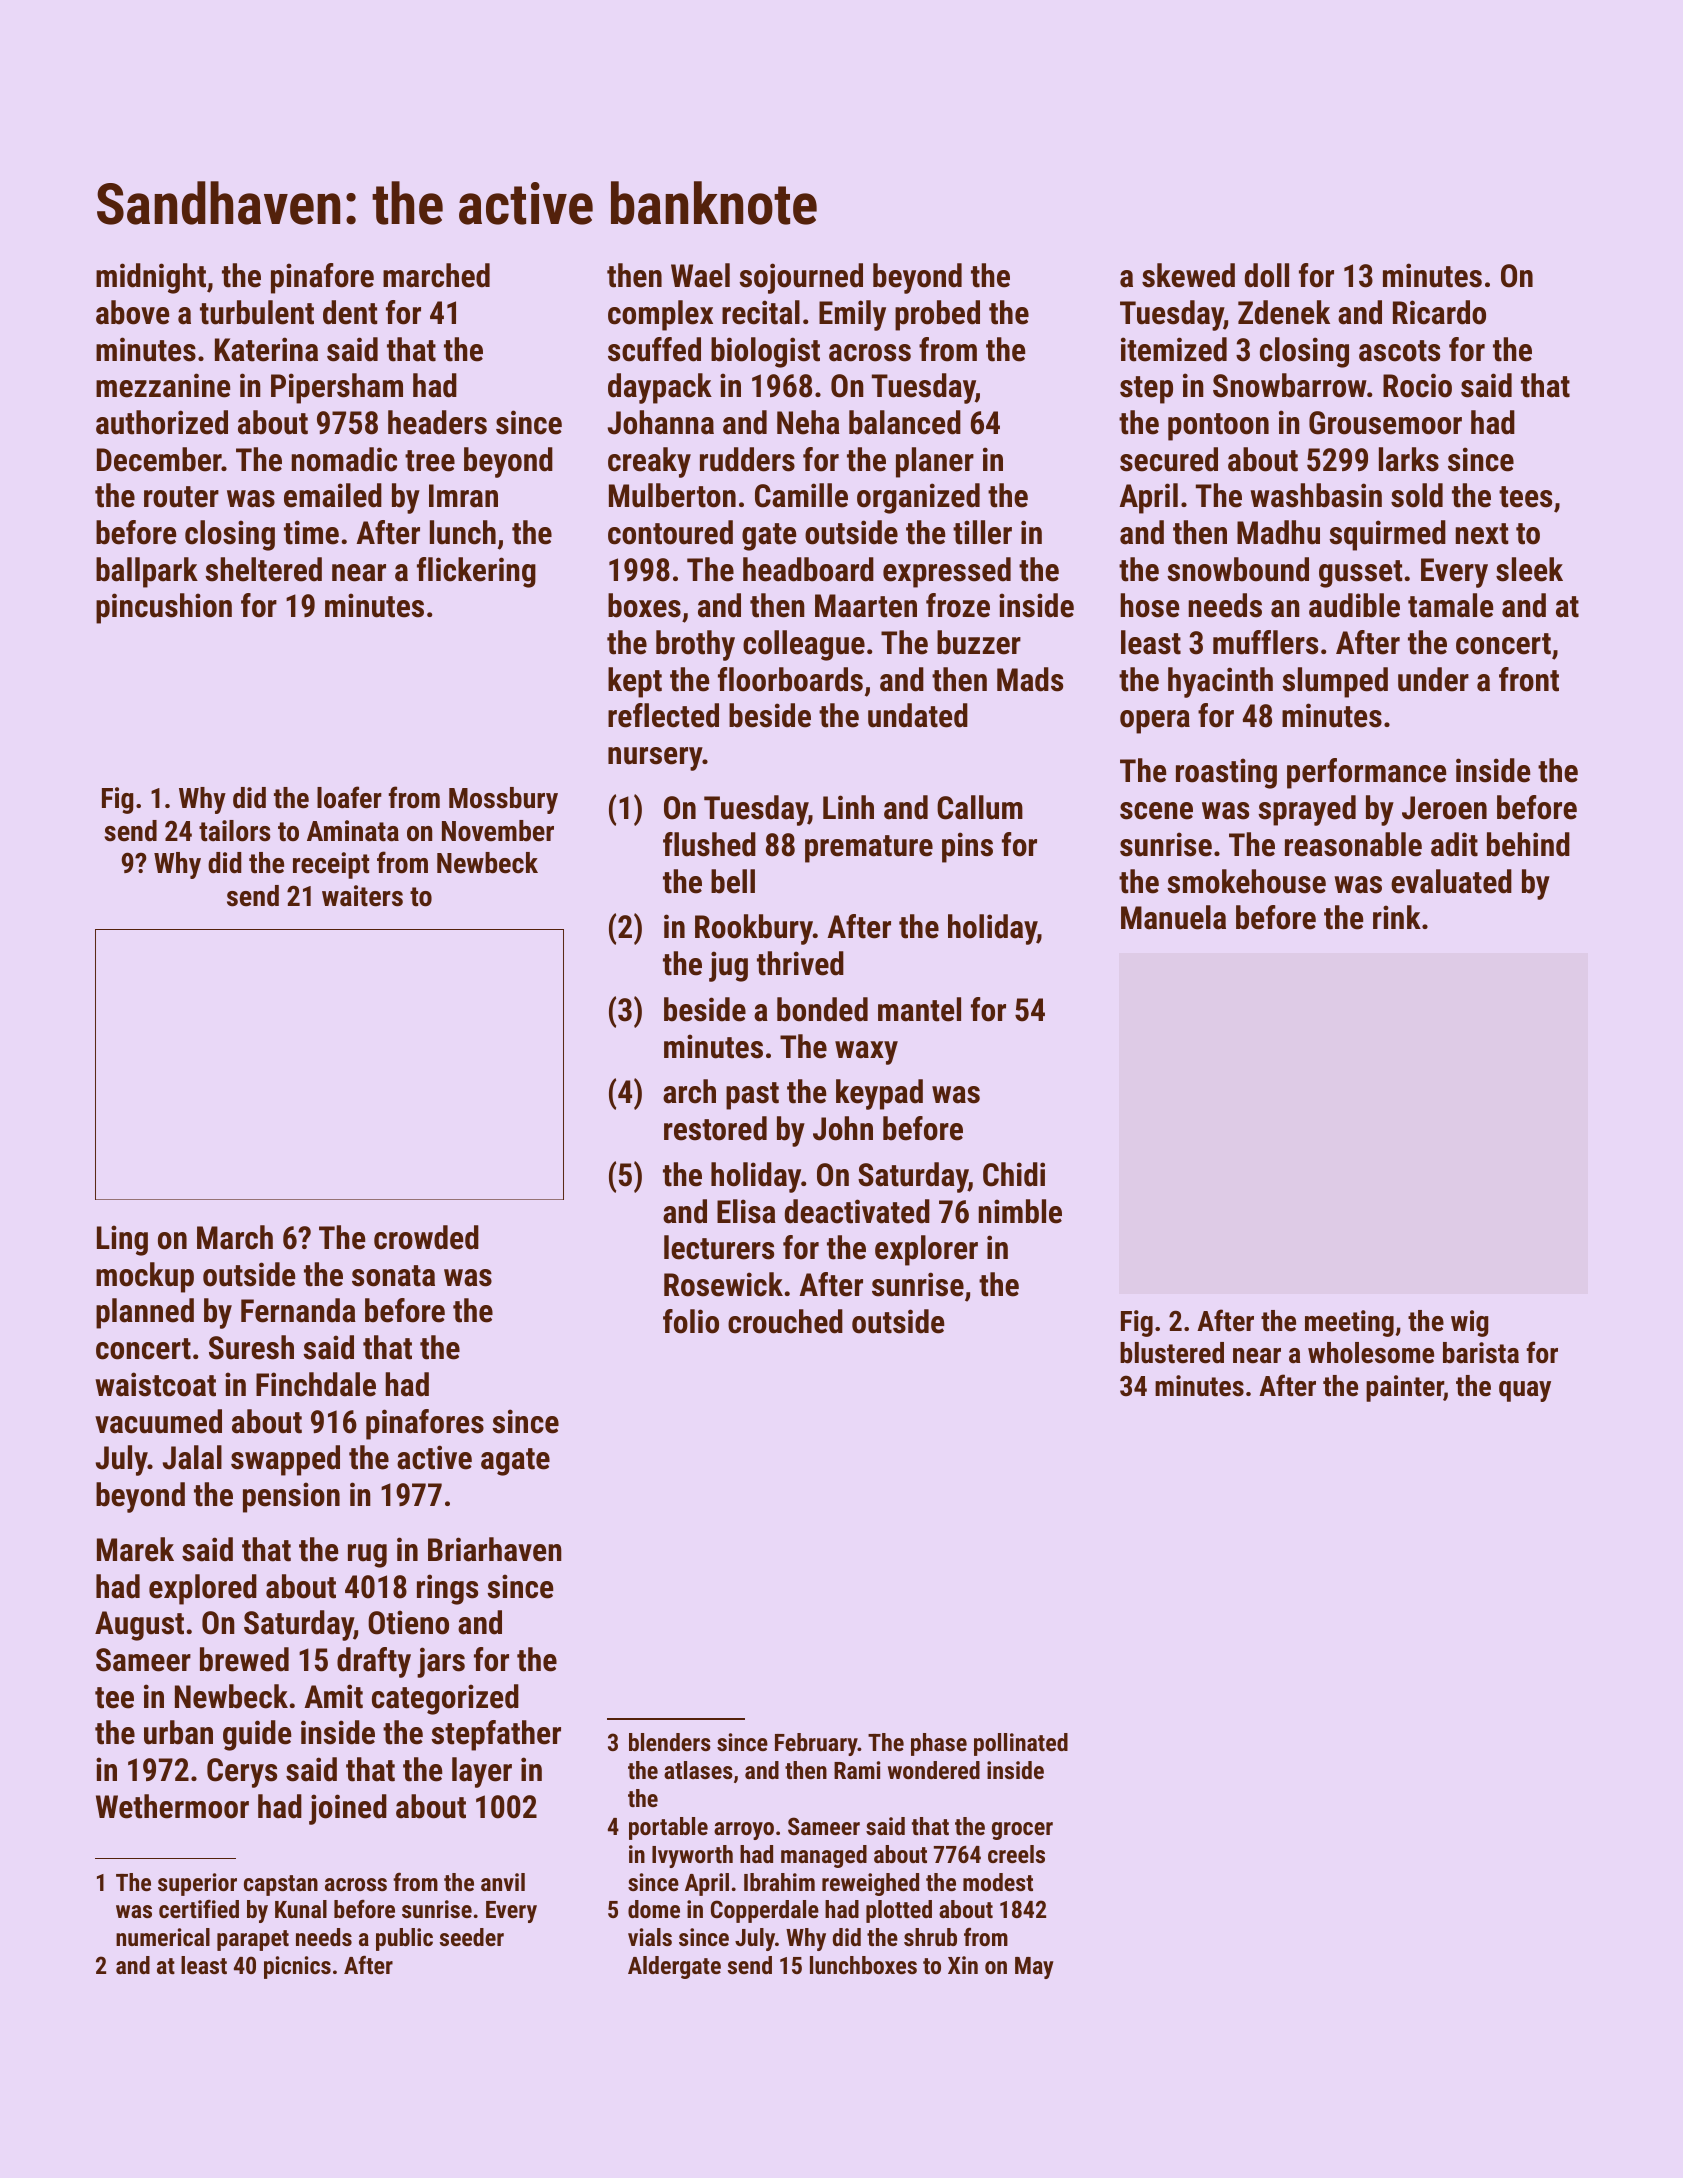 The width and height of the image is (1683, 2178). What do you see at coordinates (1267, 275) in the image?
I see `doll` at bounding box center [1267, 275].
